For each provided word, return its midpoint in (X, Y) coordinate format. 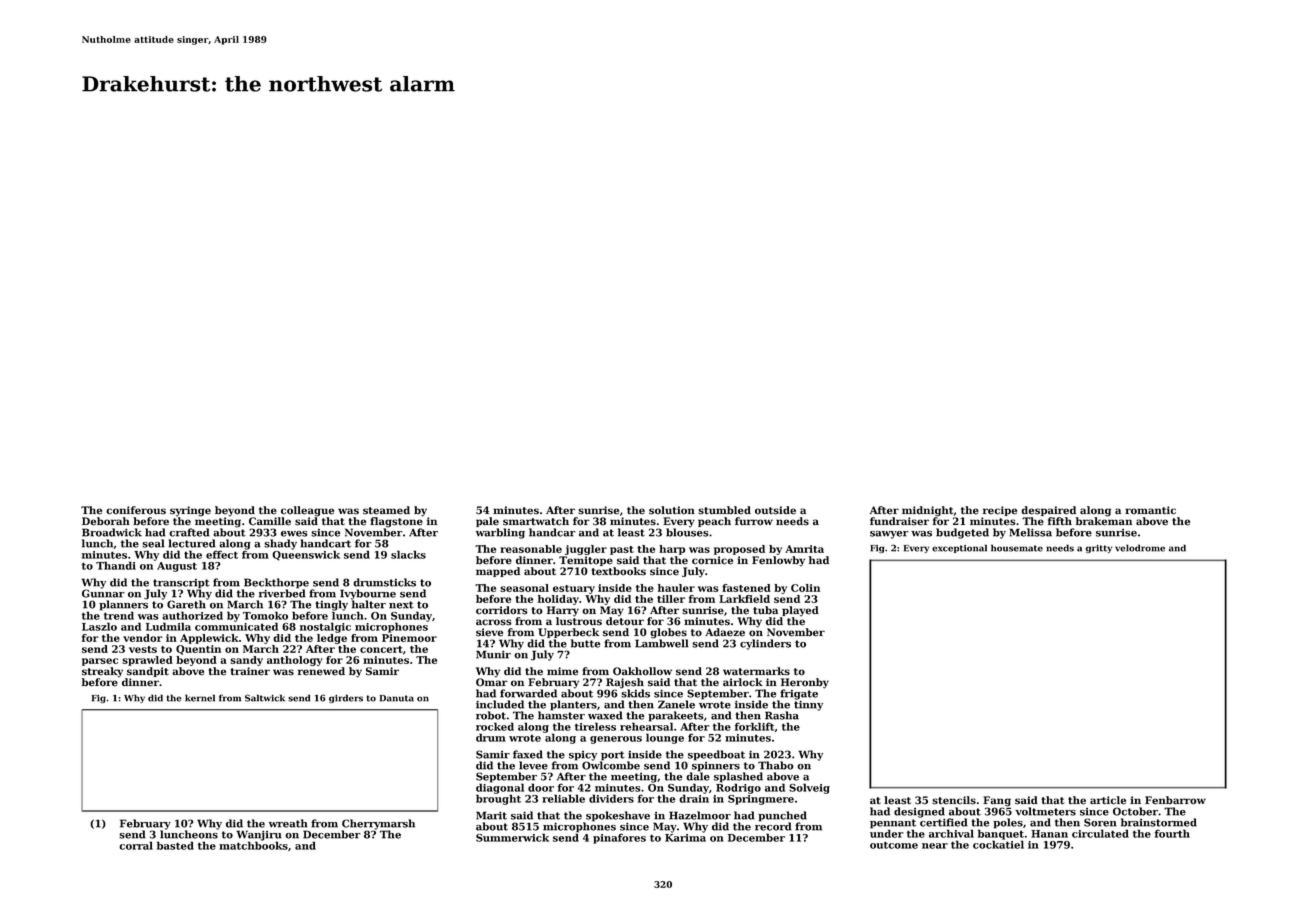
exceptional (959, 548)
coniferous (136, 510)
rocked (495, 726)
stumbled (724, 510)
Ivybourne (368, 594)
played (800, 611)
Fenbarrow (1175, 800)
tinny (808, 706)
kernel (200, 698)
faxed (528, 754)
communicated (236, 626)
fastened (746, 588)
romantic (1150, 510)
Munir (493, 654)
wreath (288, 823)
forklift (754, 726)
